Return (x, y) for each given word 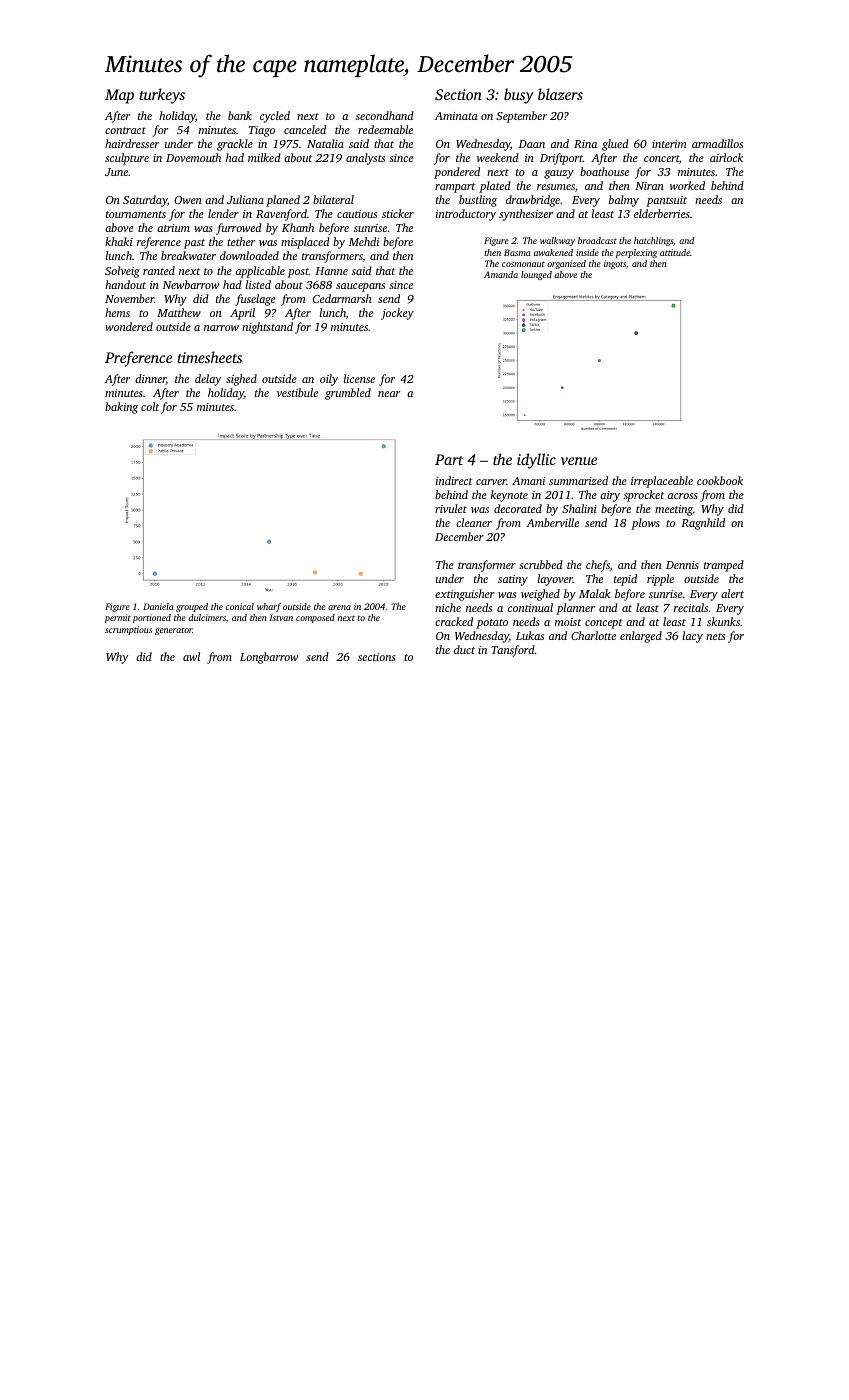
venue (579, 461)
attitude (675, 252)
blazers (560, 94)
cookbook (720, 480)
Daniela (158, 606)
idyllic (536, 461)
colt (150, 406)
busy (519, 96)
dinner (150, 379)
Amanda (501, 274)
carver (491, 482)
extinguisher (465, 595)
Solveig (122, 272)
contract (125, 130)
